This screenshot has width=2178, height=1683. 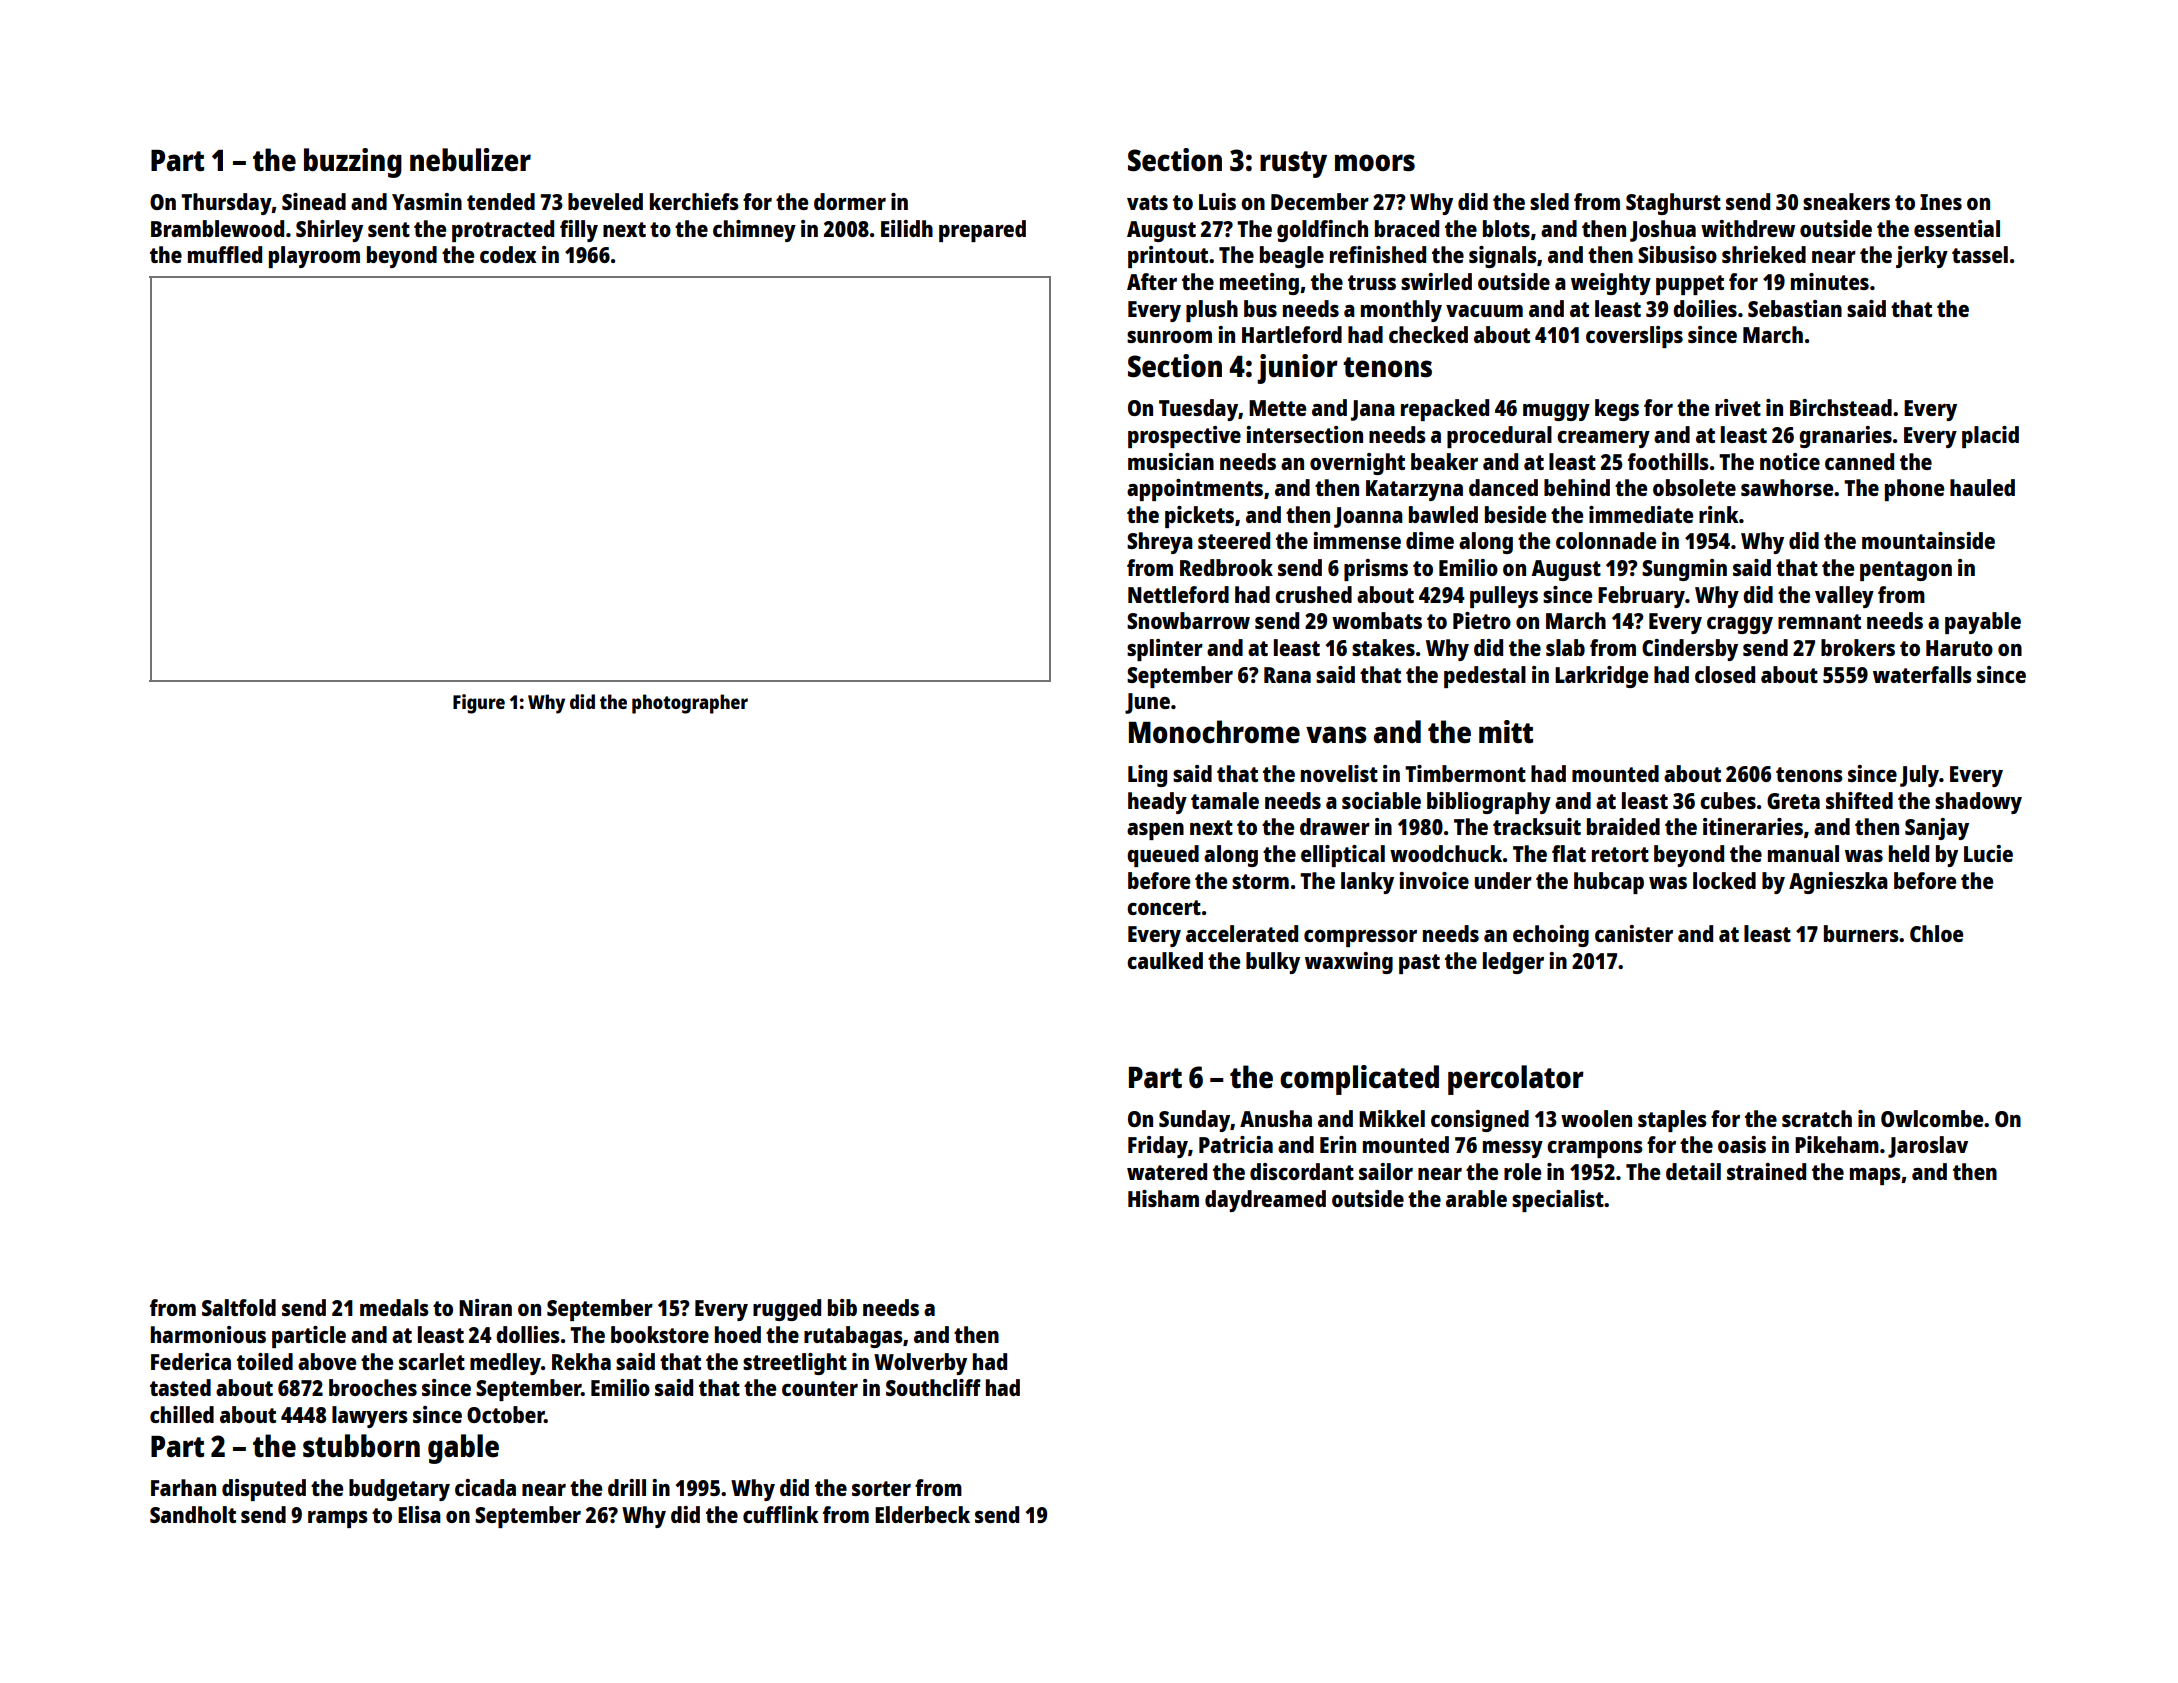 What do you see at coordinates (1846, 201) in the screenshot?
I see `sneakers` at bounding box center [1846, 201].
